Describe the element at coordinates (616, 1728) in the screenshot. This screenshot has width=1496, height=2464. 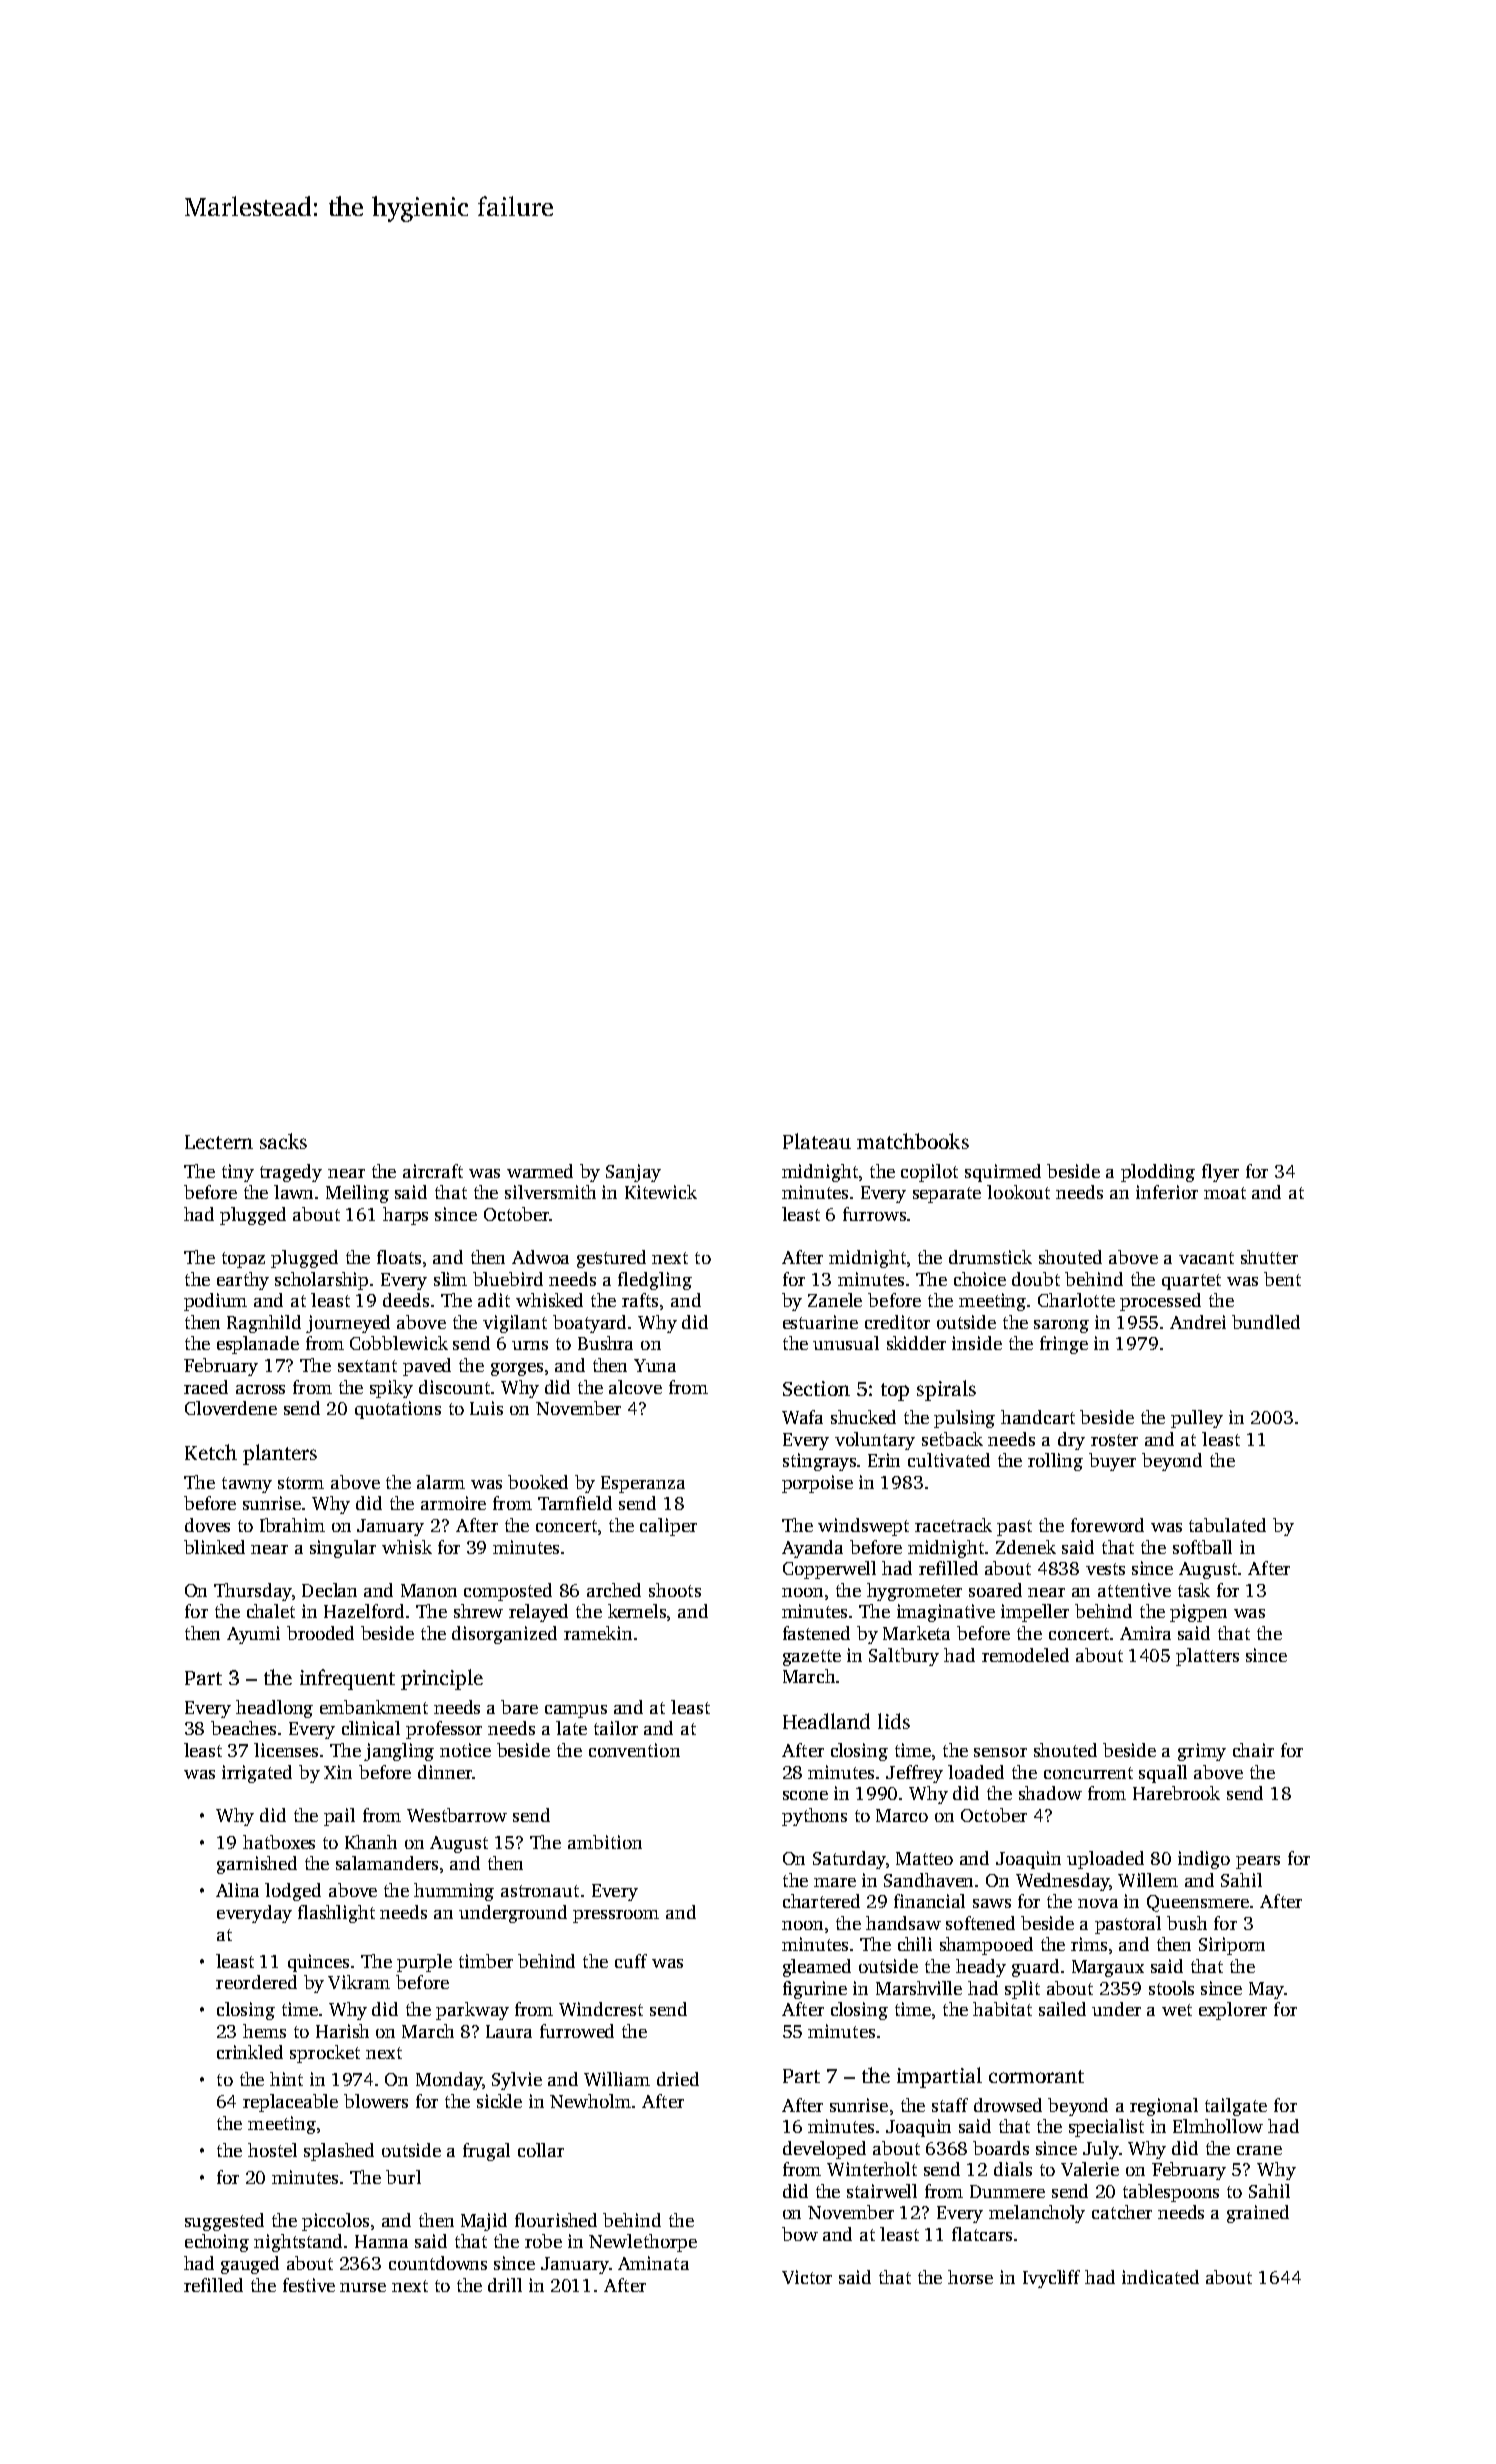
I see `tailor` at that location.
